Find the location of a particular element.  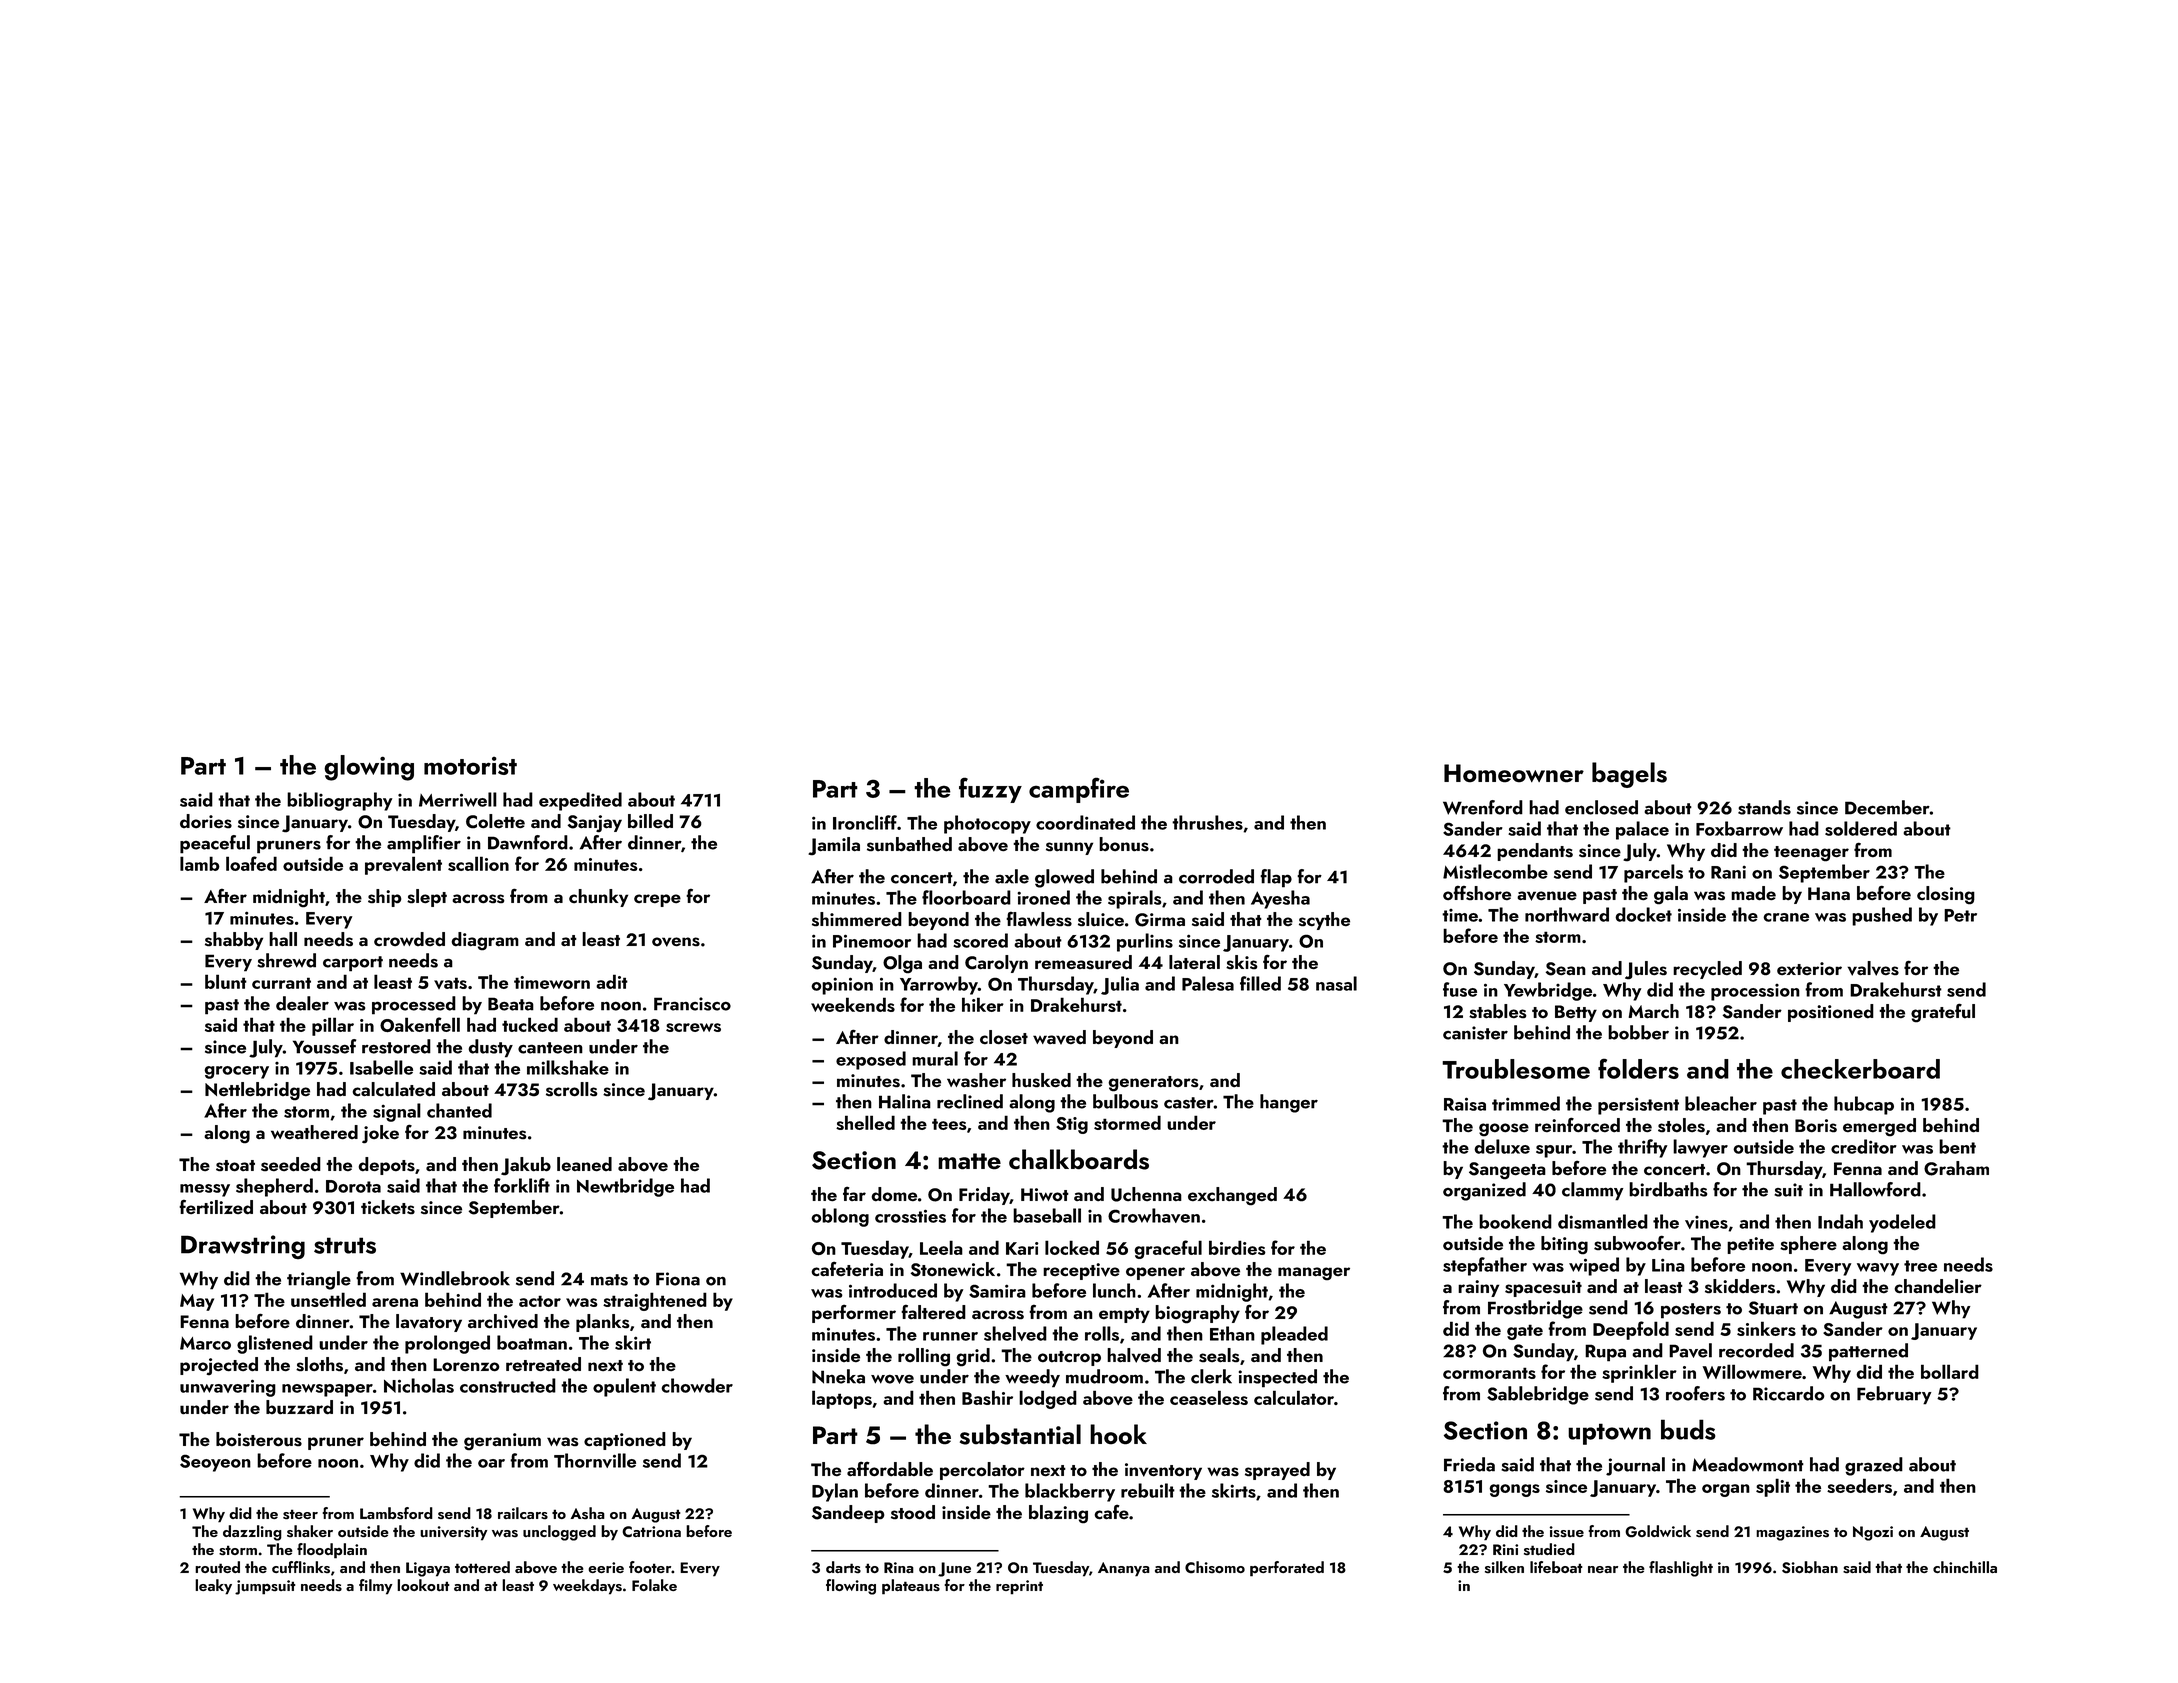

stood is located at coordinates (913, 1512).
